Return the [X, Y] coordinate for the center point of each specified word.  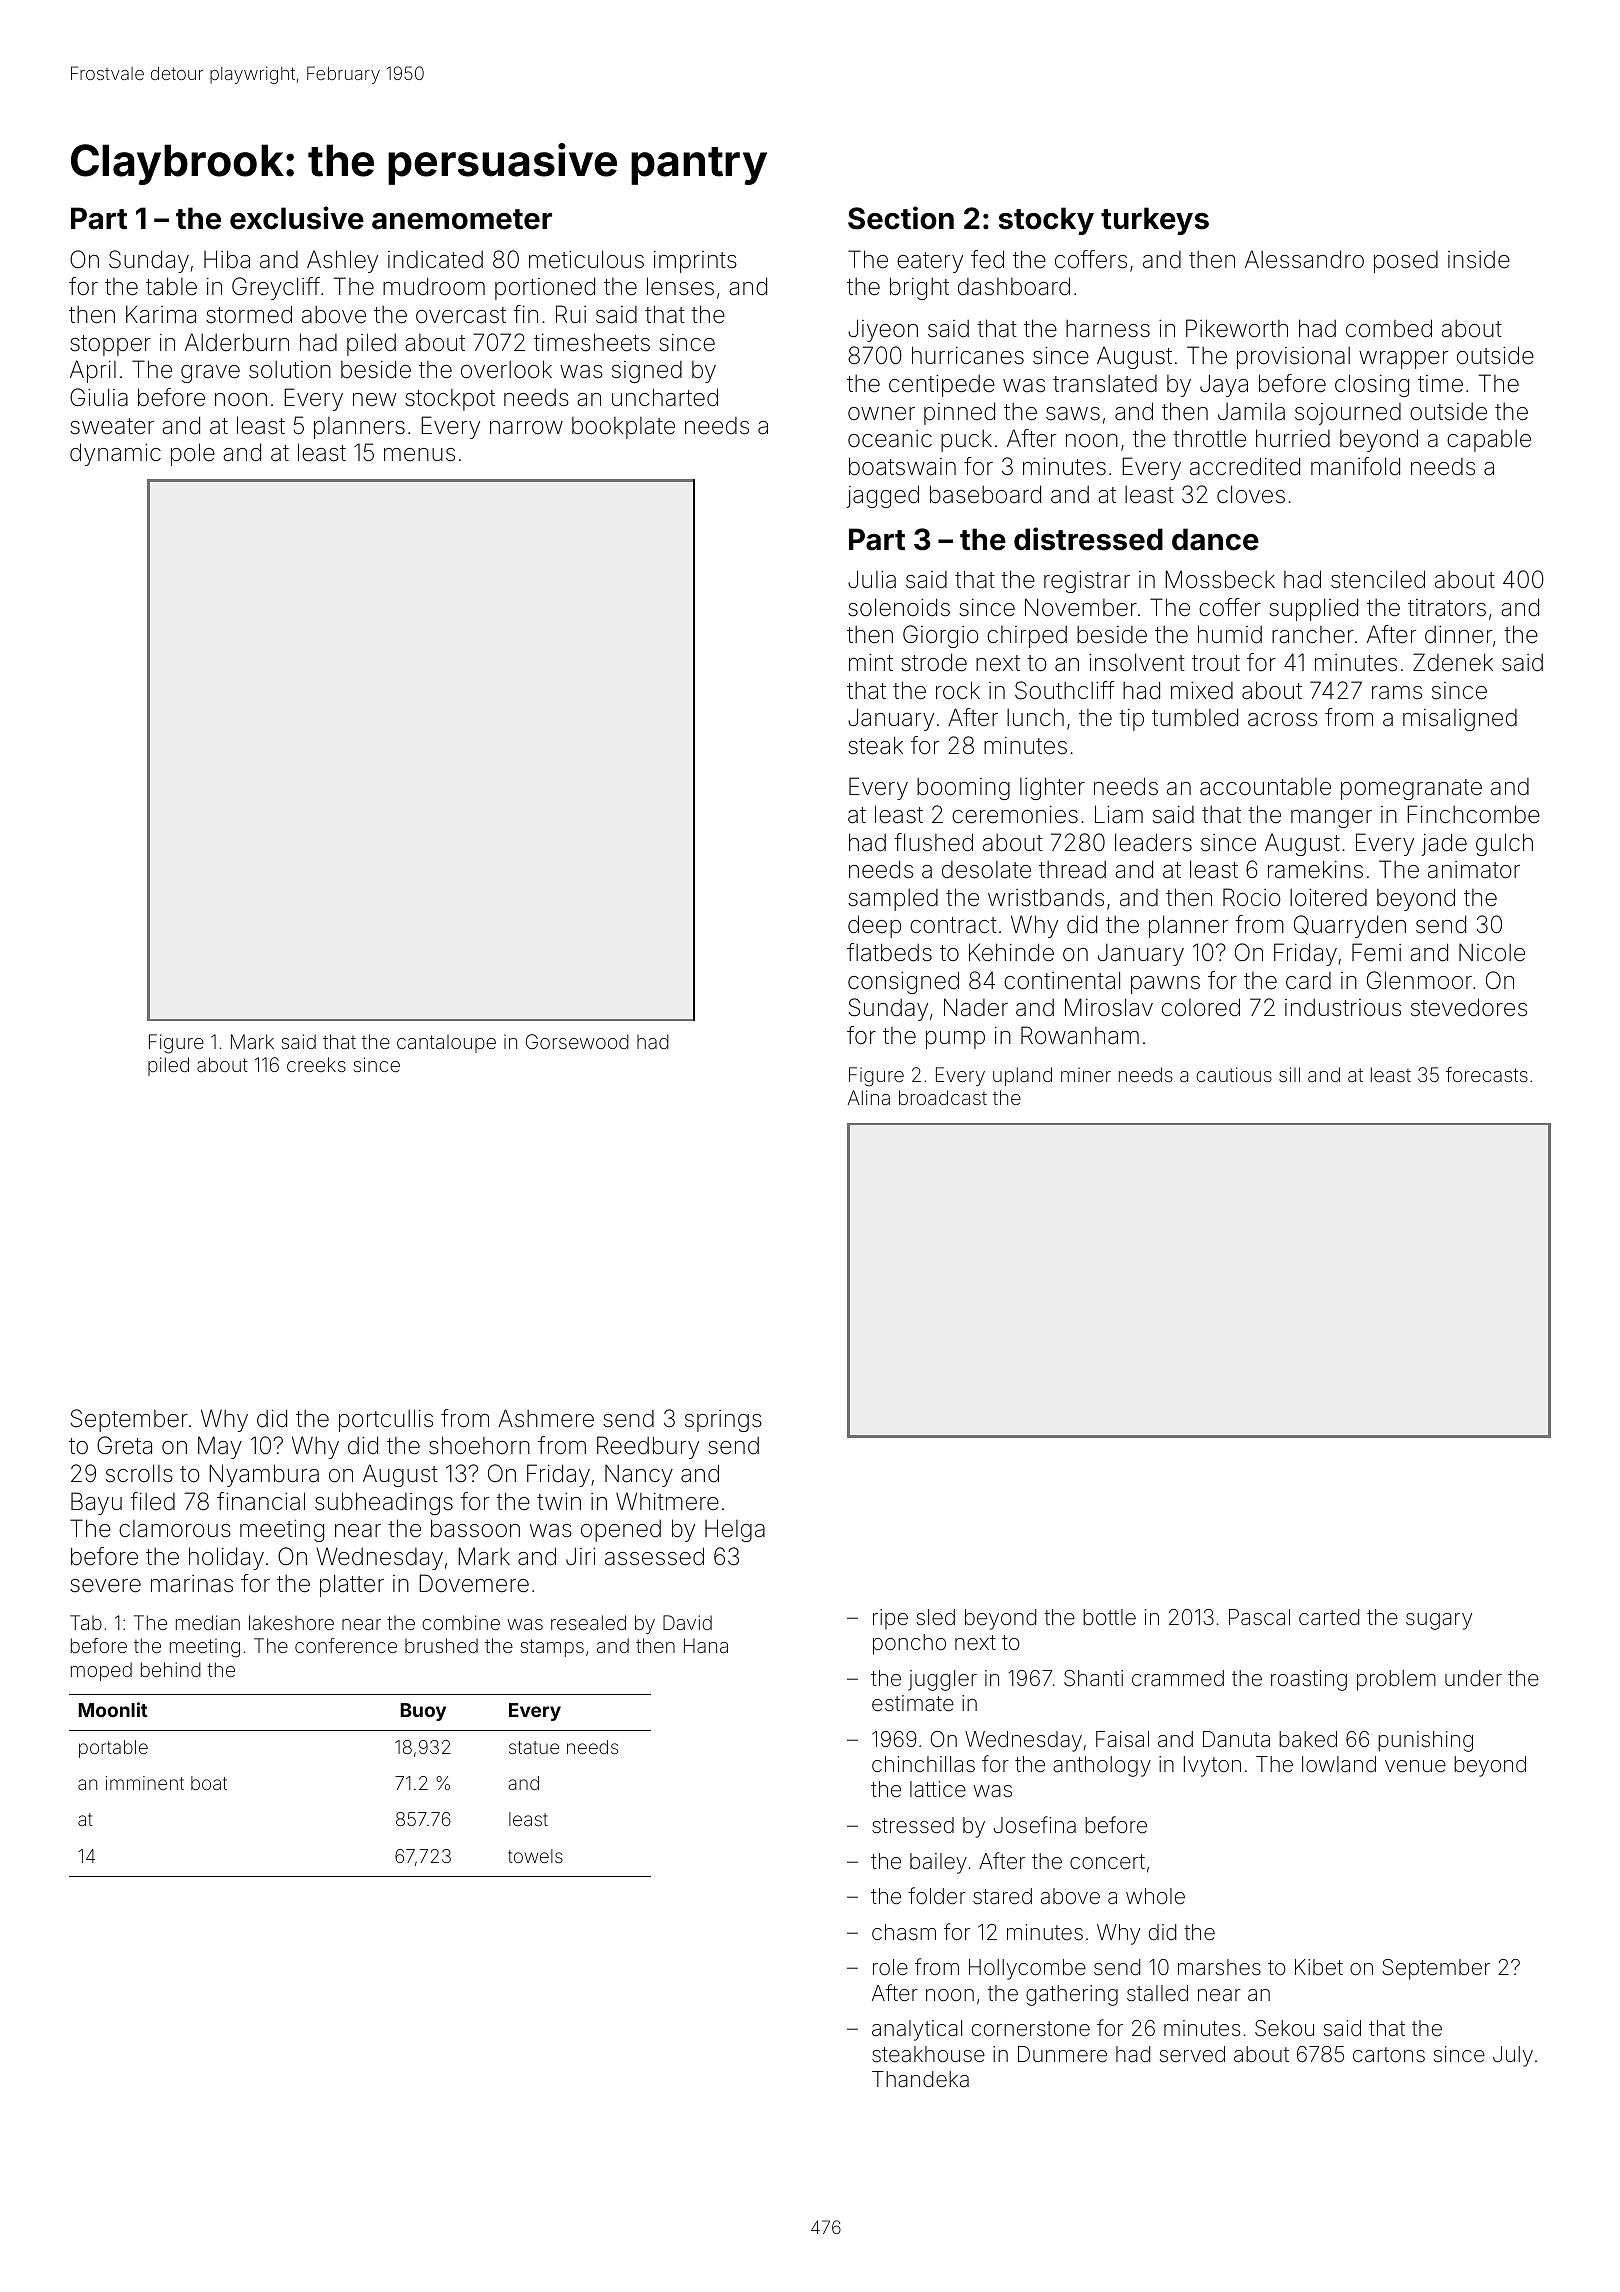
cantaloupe [446, 1044]
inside [1479, 260]
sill [1289, 1074]
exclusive [297, 218]
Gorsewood [577, 1041]
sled [936, 1617]
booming [963, 789]
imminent [145, 1783]
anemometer [462, 219]
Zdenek [1453, 662]
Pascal [1259, 1617]
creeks [316, 1064]
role [890, 1967]
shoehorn [479, 1445]
